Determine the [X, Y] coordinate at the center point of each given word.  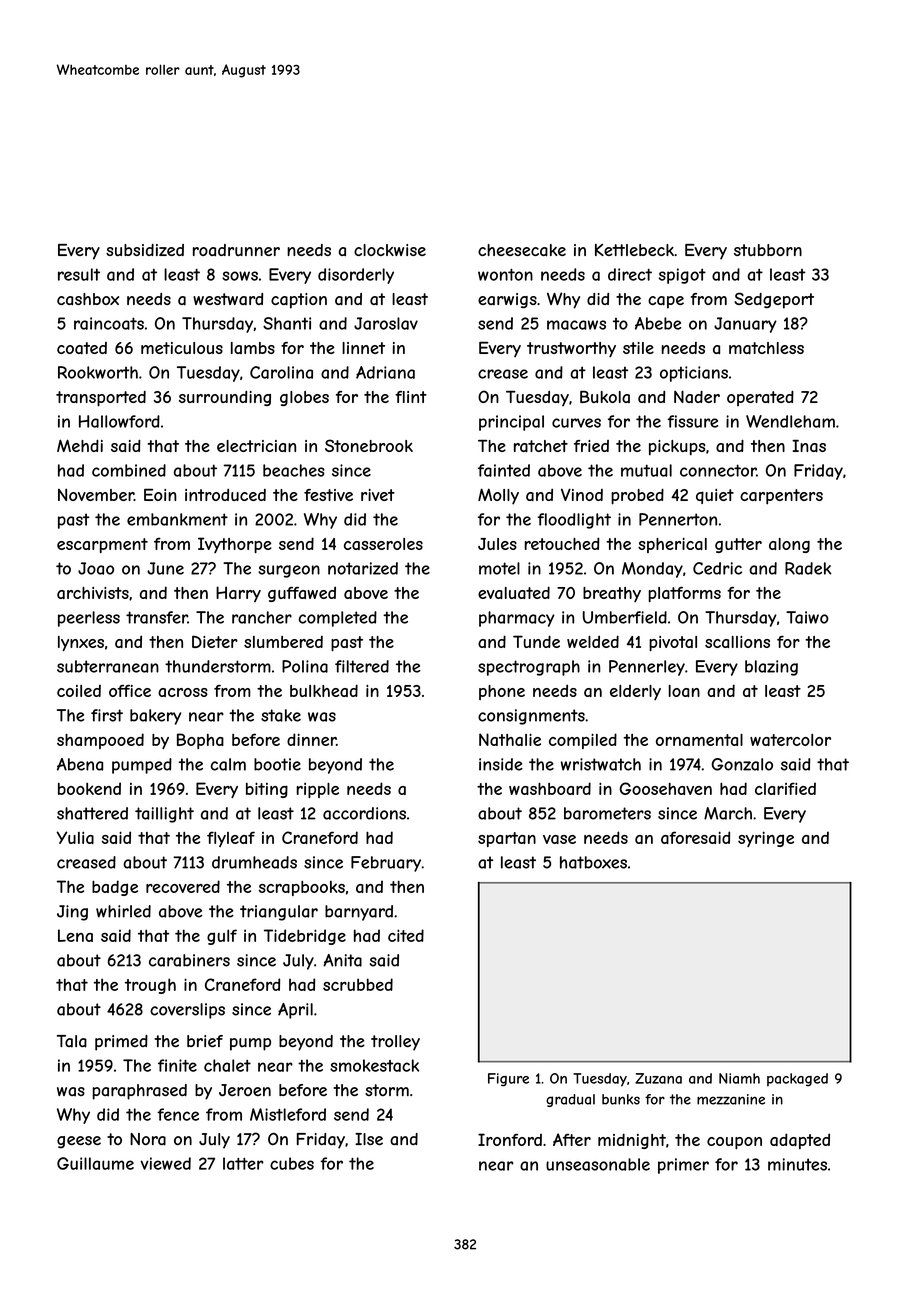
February [386, 864]
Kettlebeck [634, 250]
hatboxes [593, 862]
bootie [277, 764]
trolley [395, 1043]
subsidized [145, 250]
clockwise [390, 250]
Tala [72, 1041]
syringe [766, 839]
